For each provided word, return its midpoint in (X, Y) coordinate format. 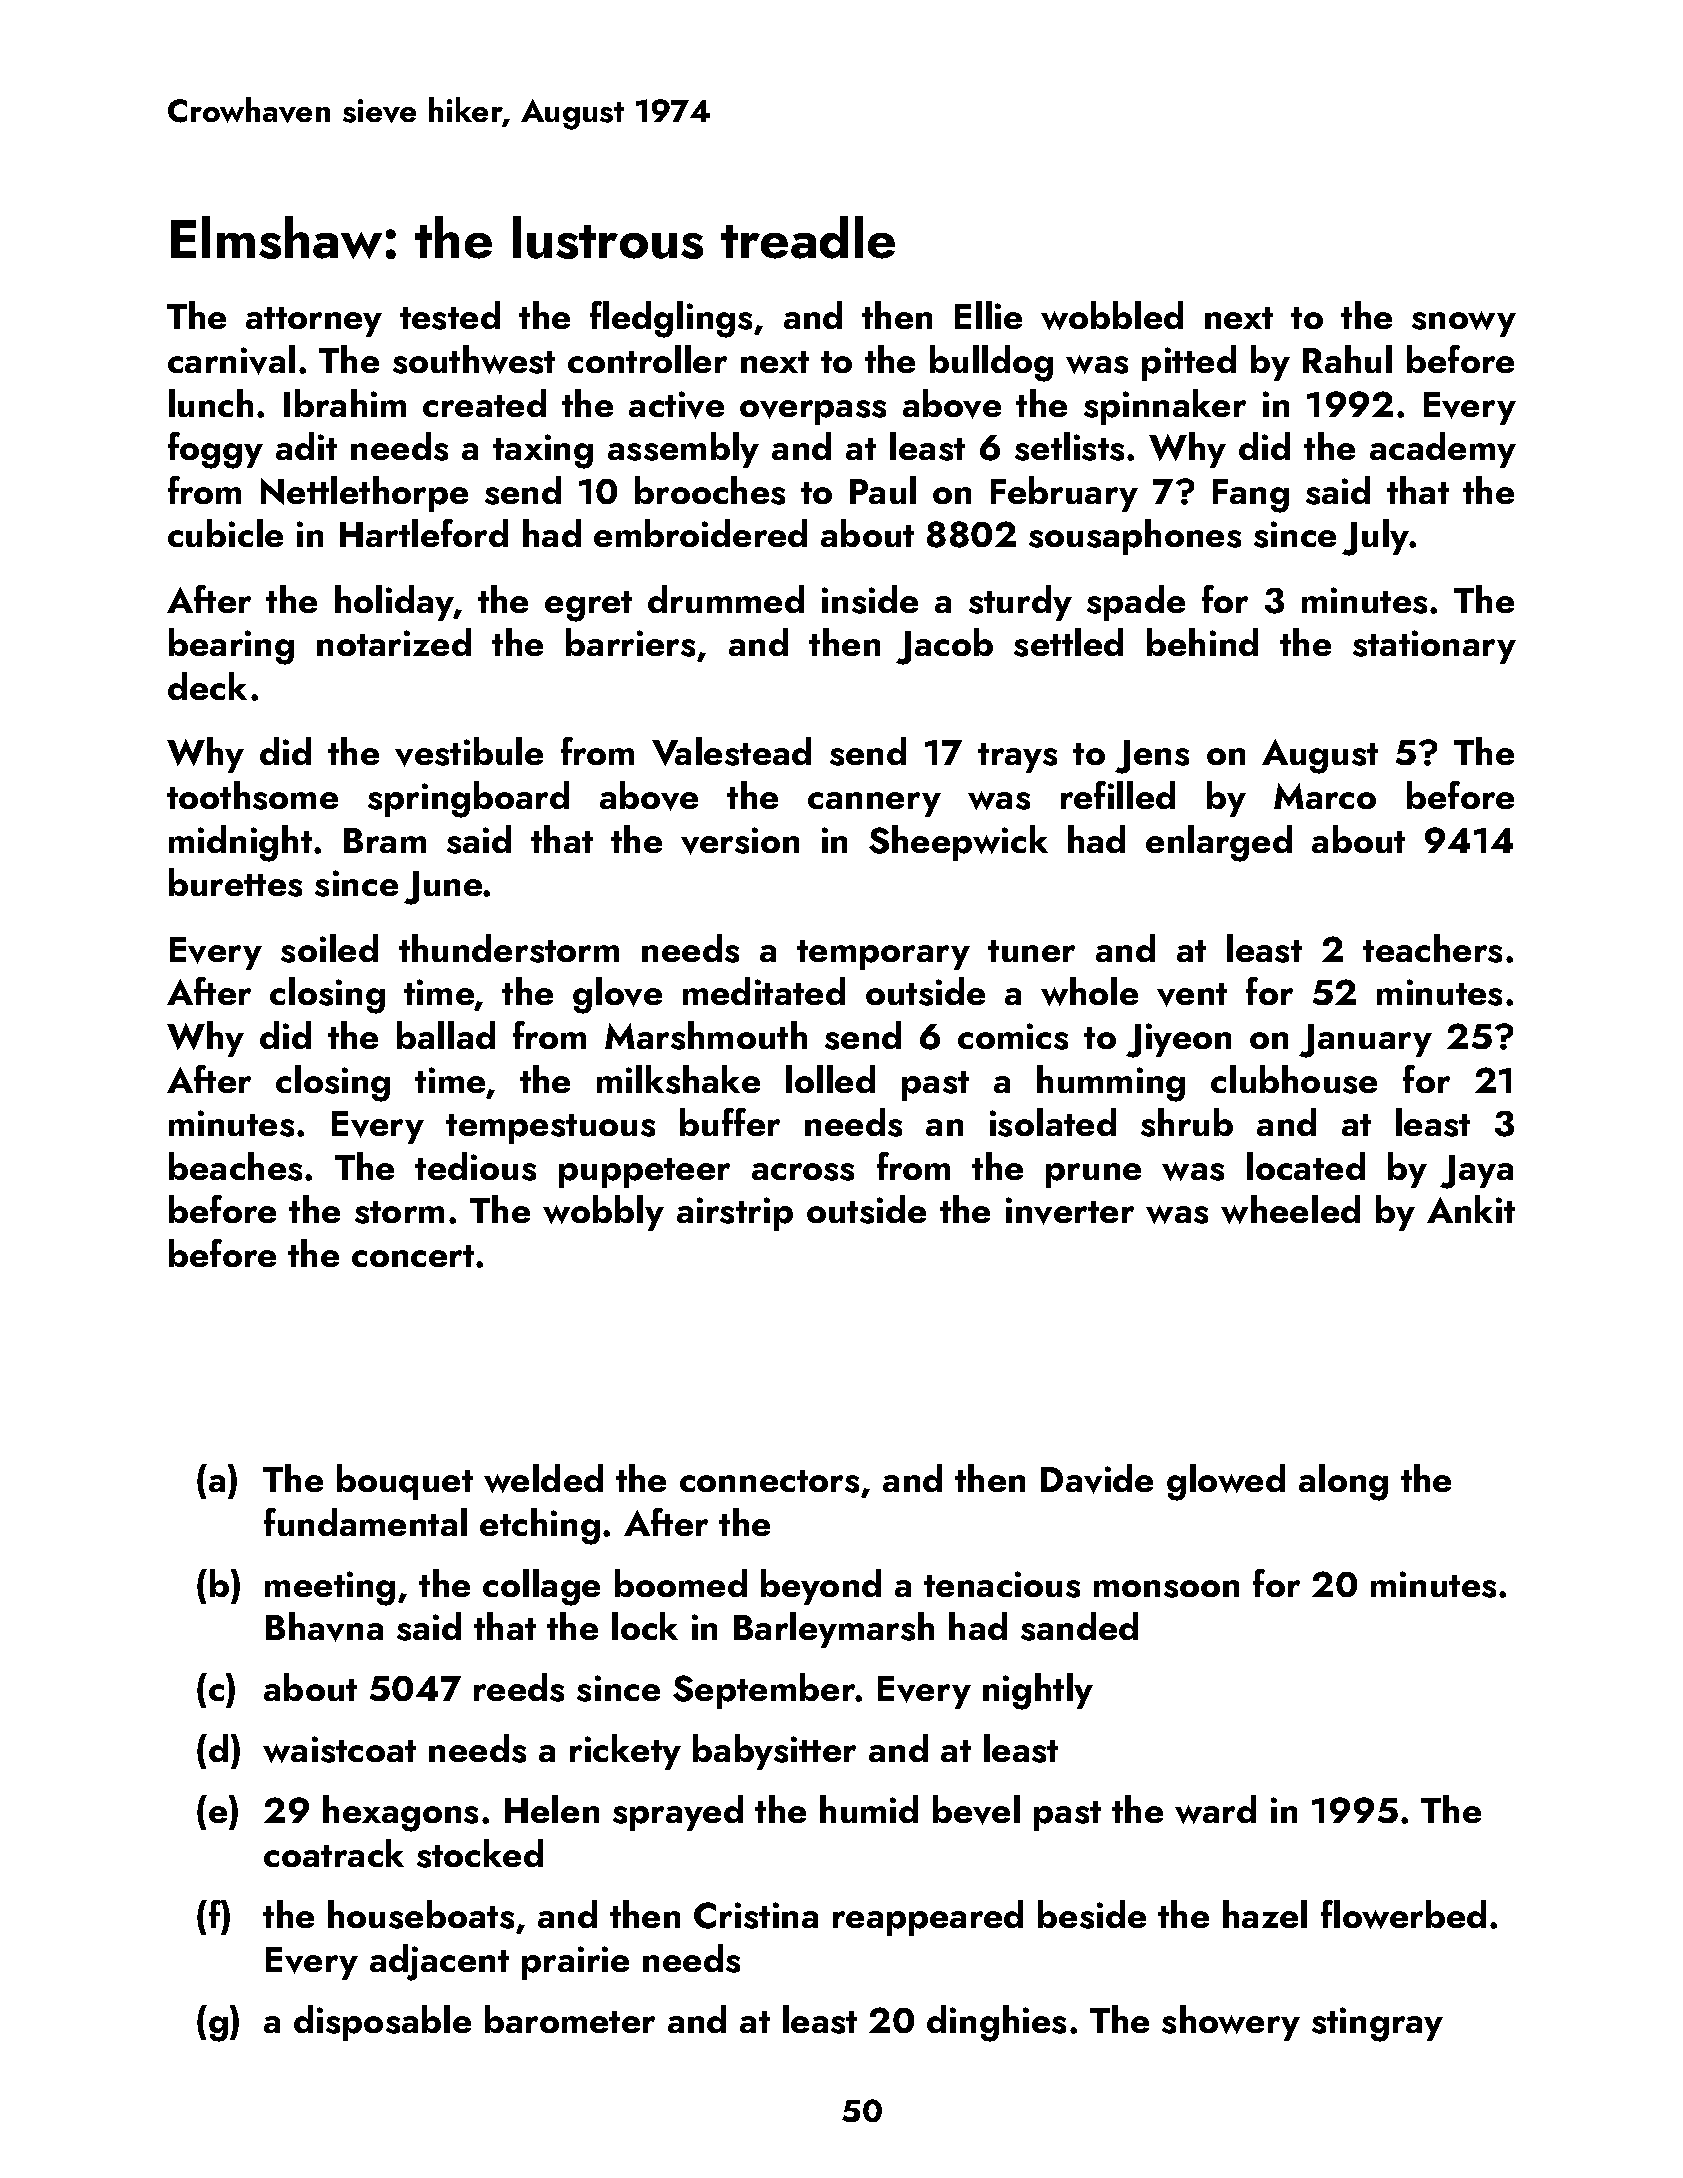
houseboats (421, 1914)
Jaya (1476, 1172)
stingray (1377, 2024)
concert (413, 1256)
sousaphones (1135, 537)
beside (1092, 1914)
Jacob (944, 646)
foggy (215, 450)
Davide (1097, 1479)
